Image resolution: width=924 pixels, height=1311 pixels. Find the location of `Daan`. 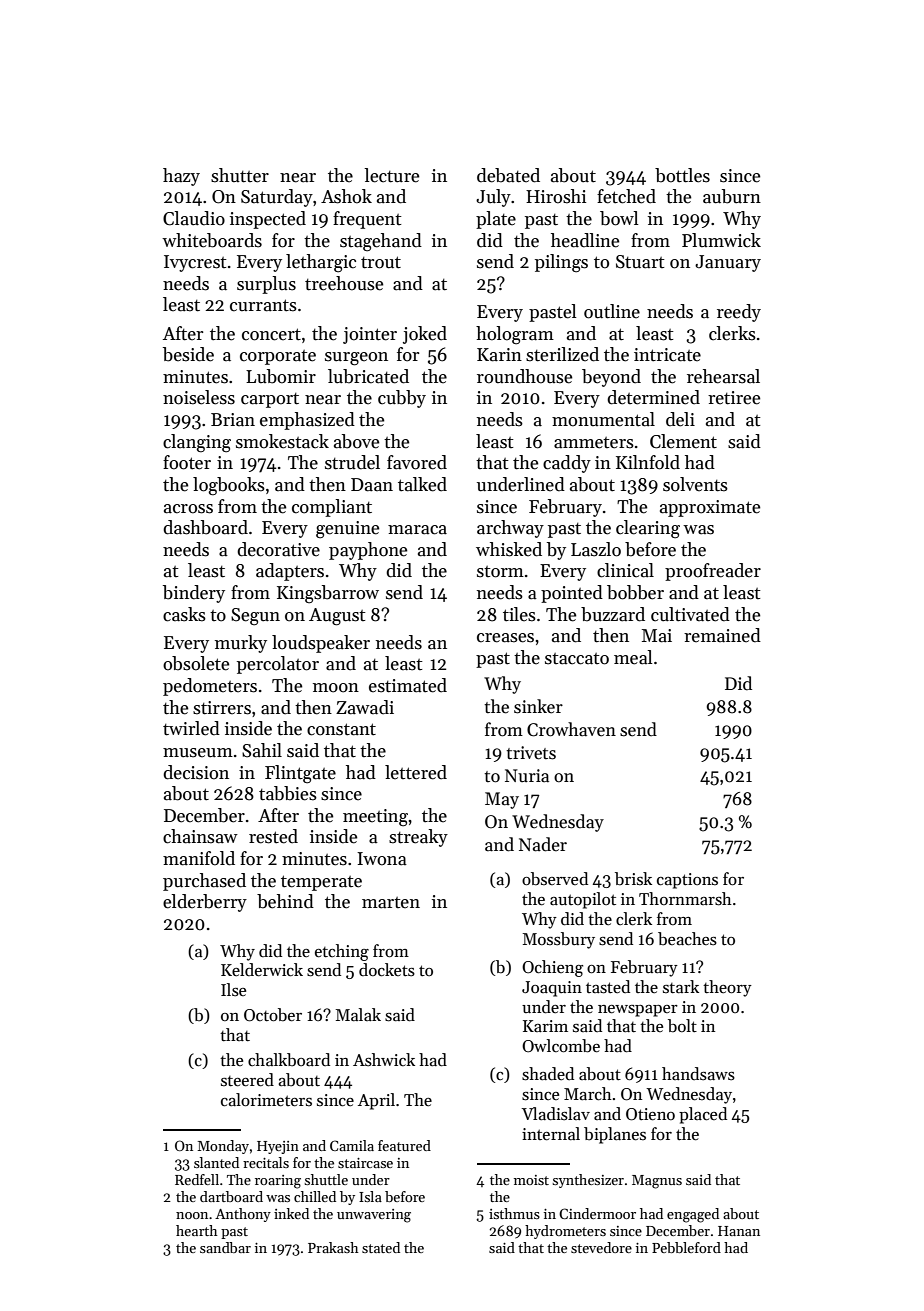

Daan is located at coordinates (372, 485).
